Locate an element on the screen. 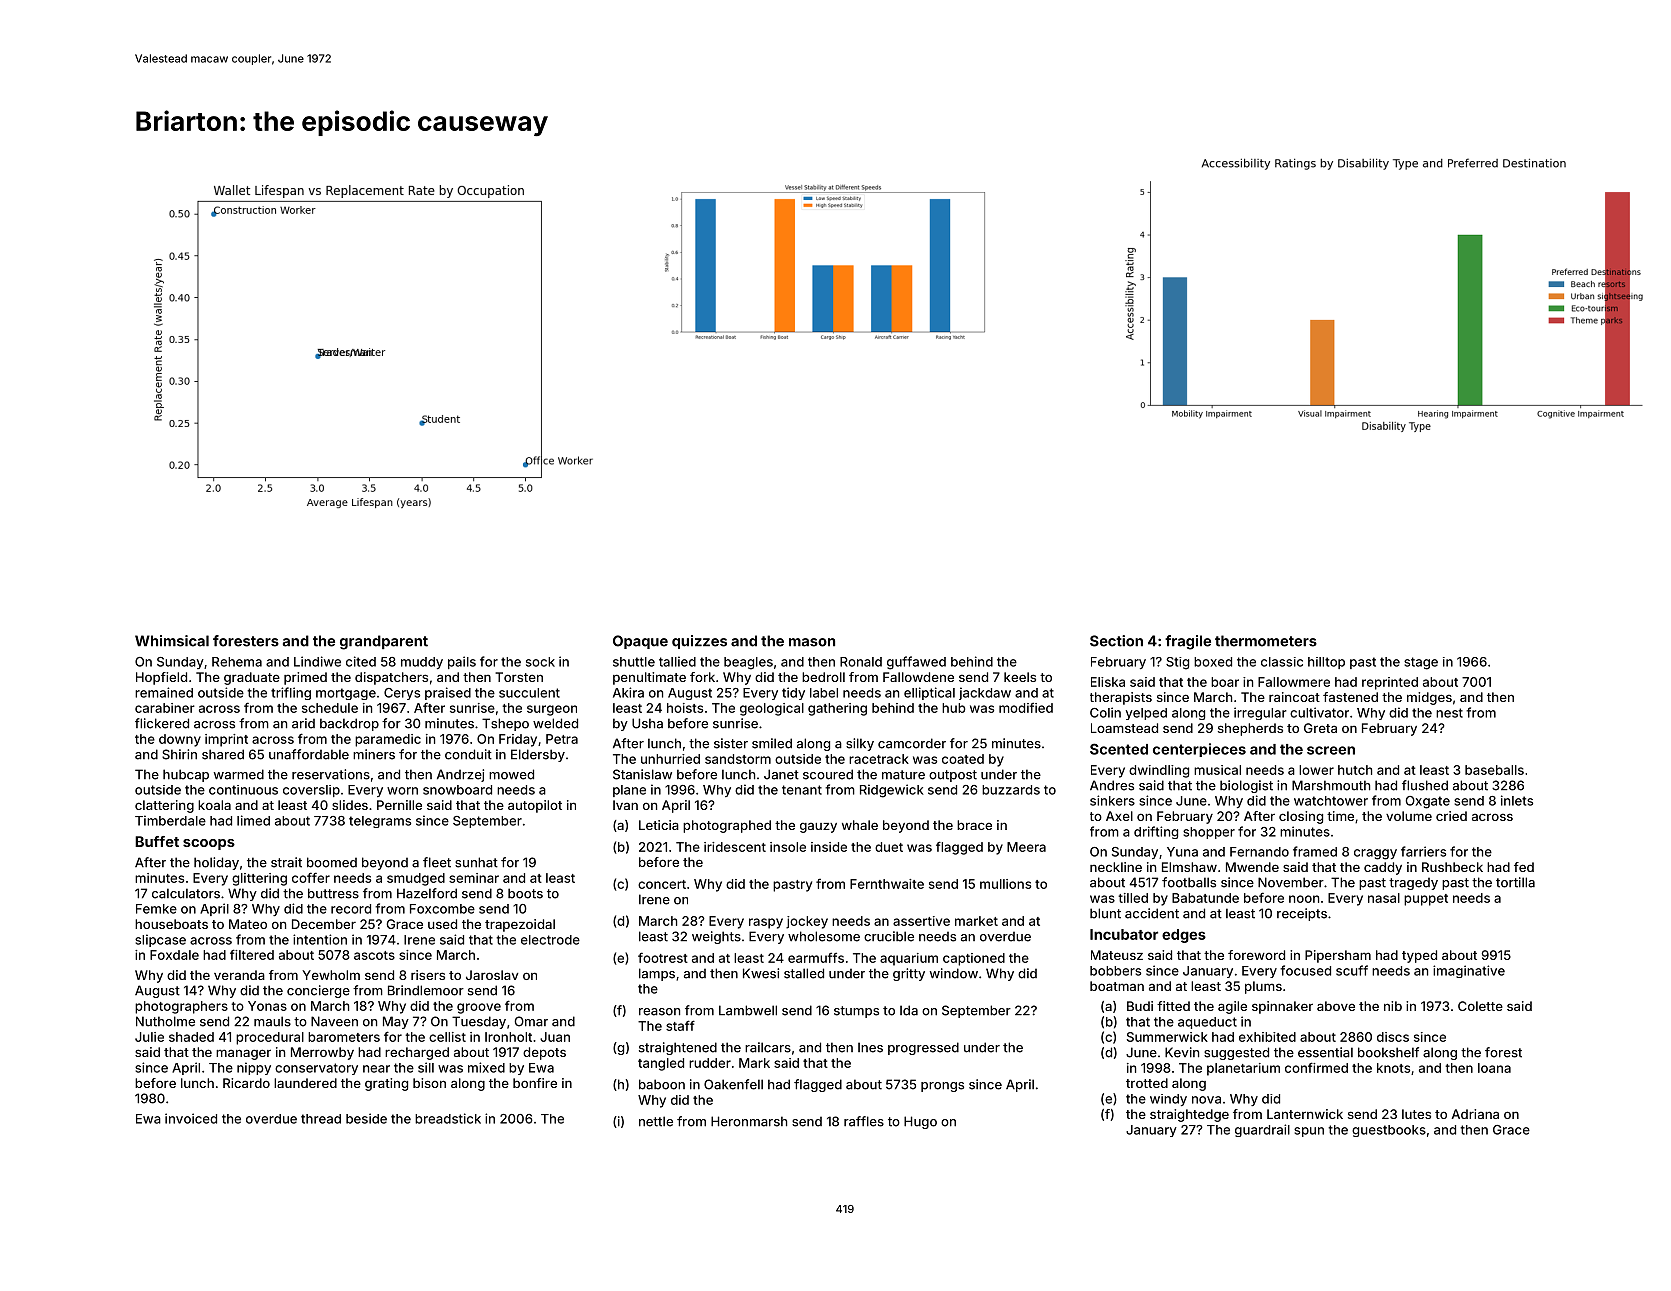  Rehema is located at coordinates (237, 662).
